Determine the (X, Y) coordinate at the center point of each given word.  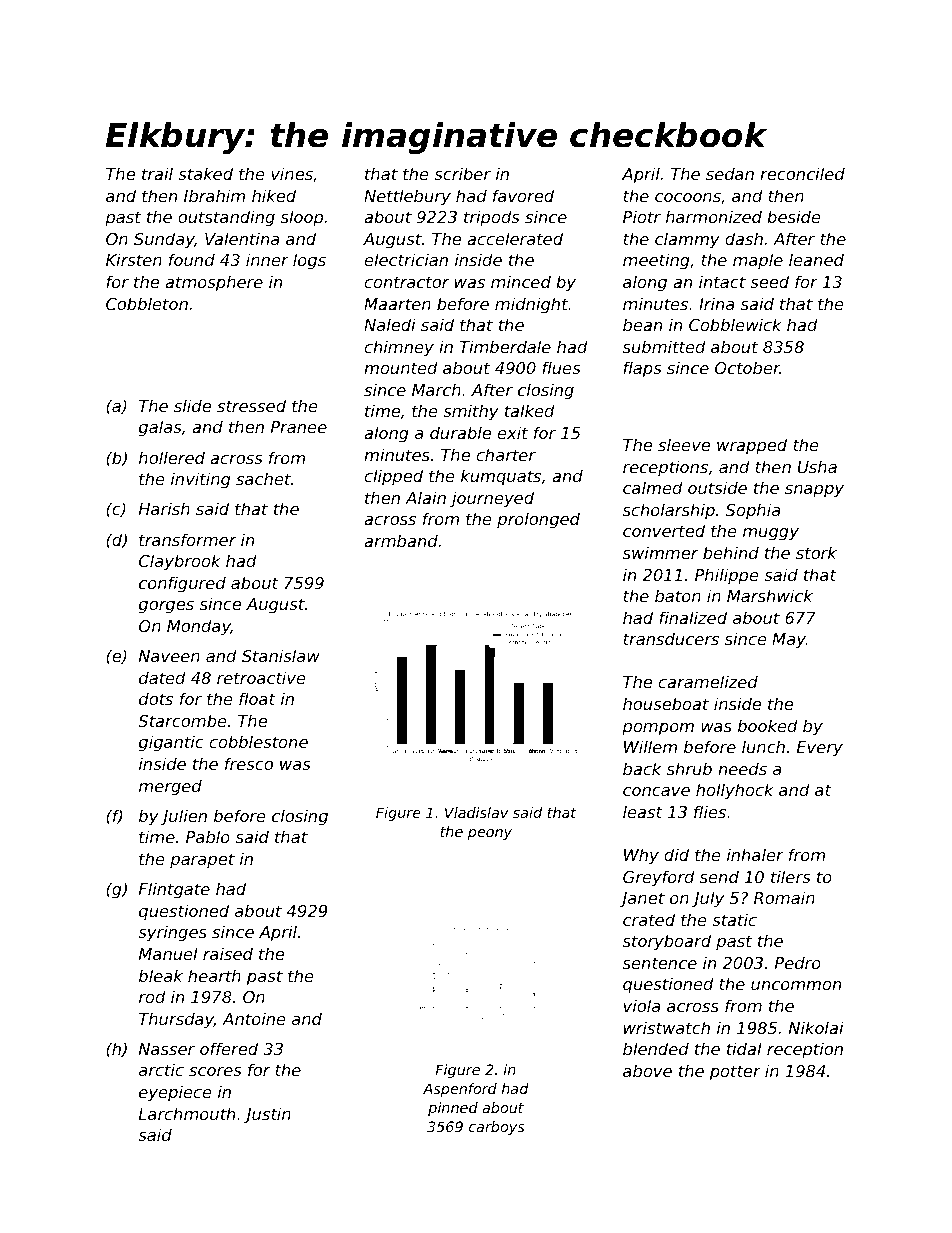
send (719, 876)
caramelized (708, 681)
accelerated (515, 238)
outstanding (226, 218)
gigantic (171, 743)
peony (490, 834)
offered (229, 1048)
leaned (816, 259)
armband (401, 540)
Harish (164, 508)
